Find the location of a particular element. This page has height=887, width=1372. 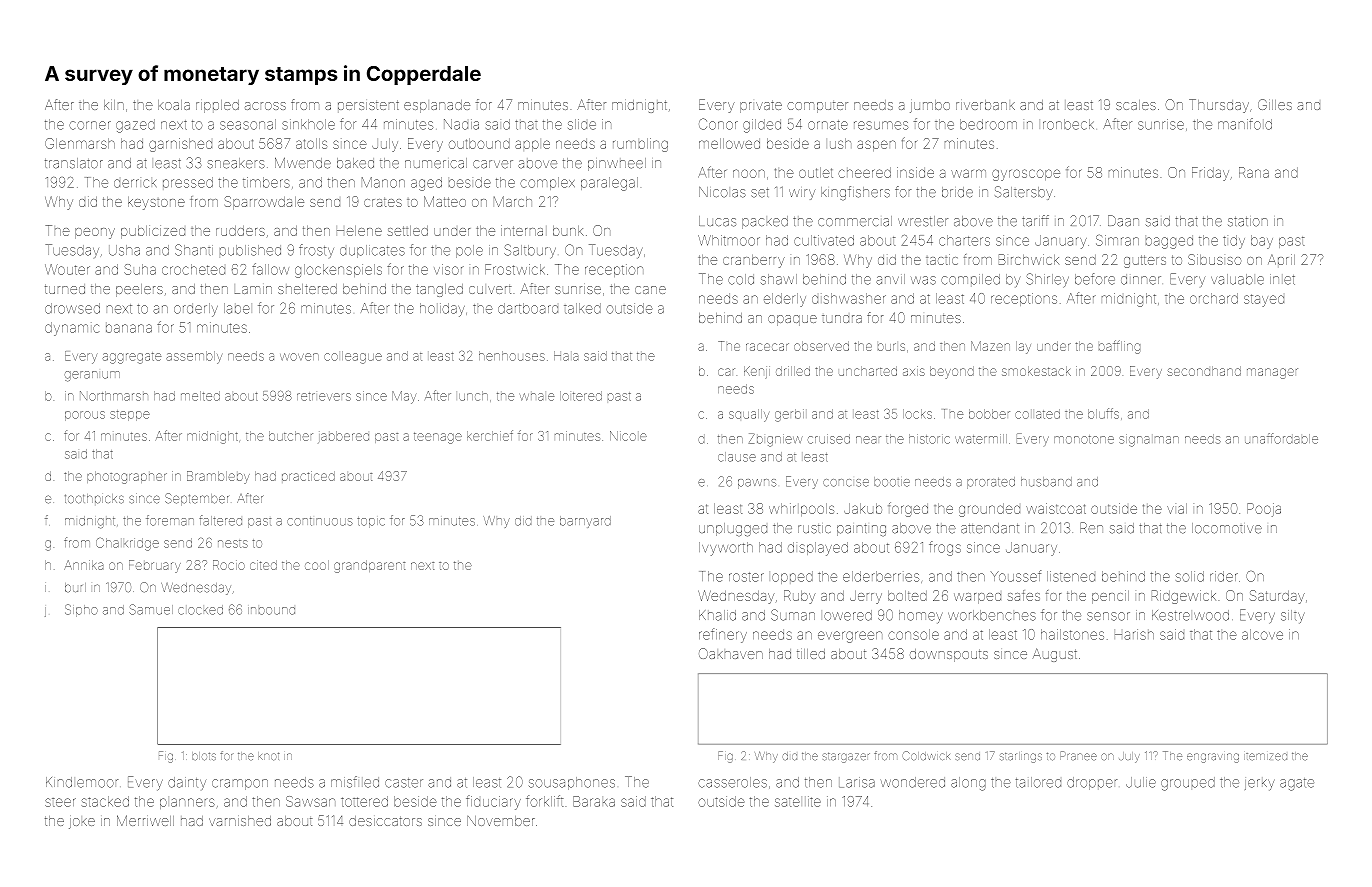

henhouses is located at coordinates (512, 356).
